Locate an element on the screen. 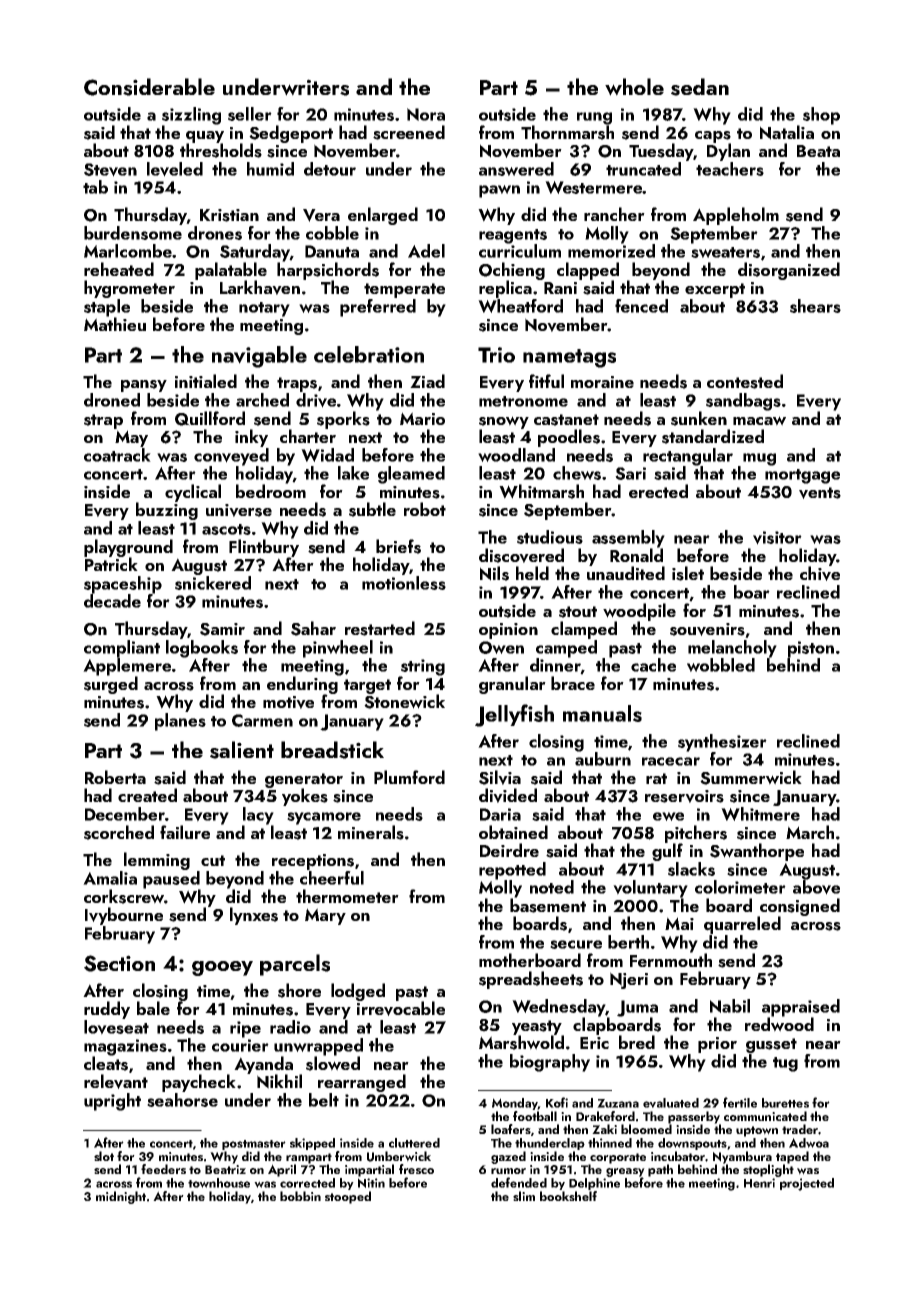 The height and width of the screenshot is (1308, 924). Trio is located at coordinates (496, 355).
